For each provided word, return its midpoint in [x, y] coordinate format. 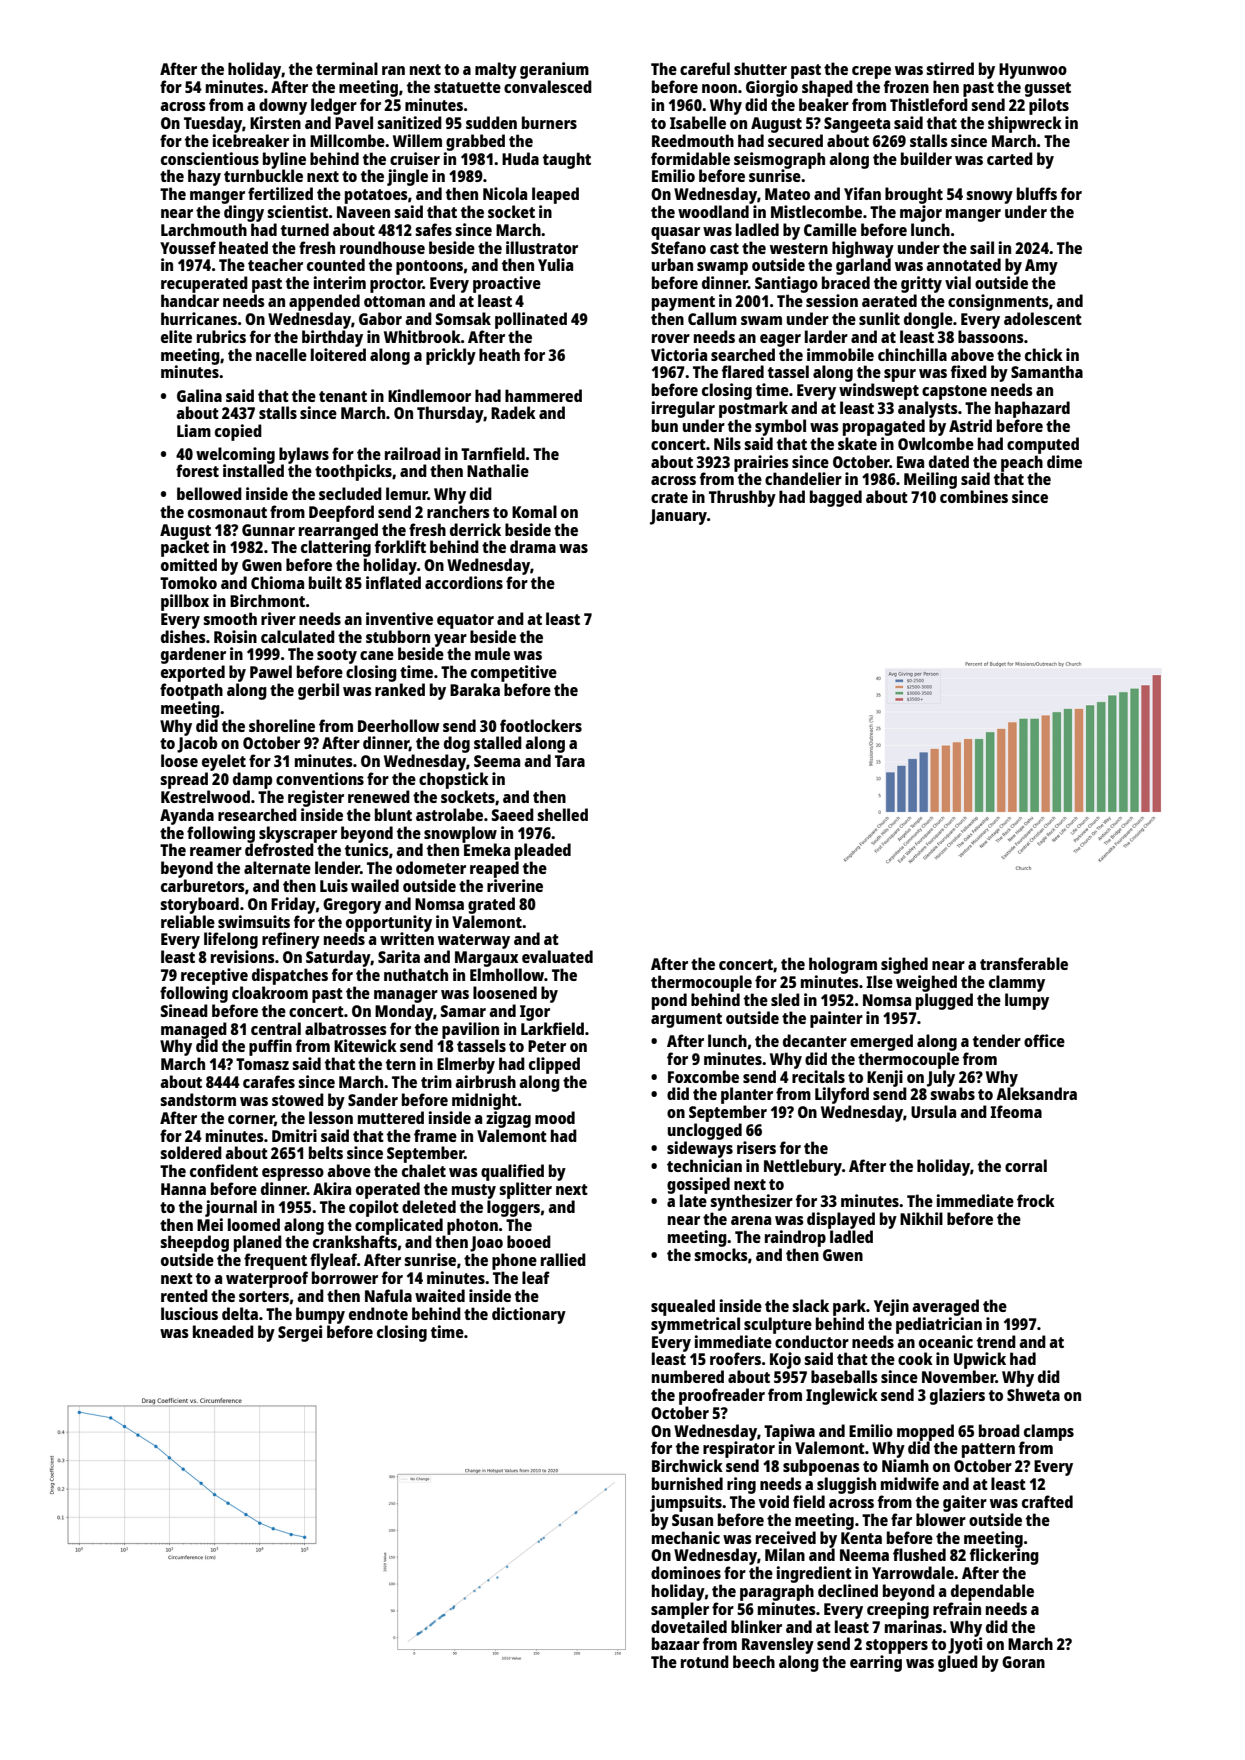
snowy [989, 197]
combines [974, 496]
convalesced [548, 86]
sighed [904, 965]
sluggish [846, 1485]
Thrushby [742, 498]
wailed [375, 885]
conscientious [210, 158]
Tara [570, 761]
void [774, 1501]
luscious [189, 1313]
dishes [183, 636]
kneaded [223, 1331]
